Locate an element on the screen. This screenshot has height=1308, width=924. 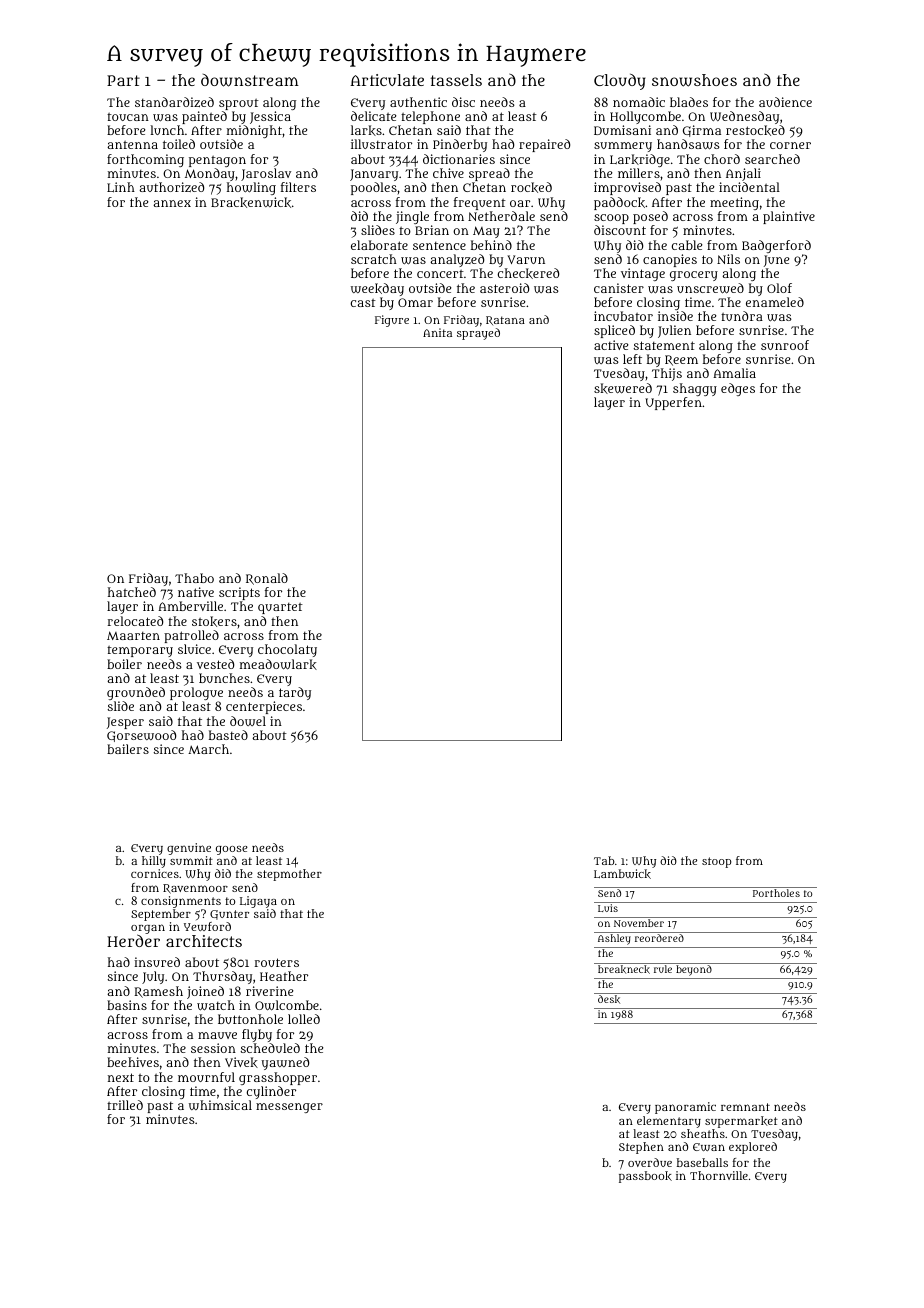
tassels is located at coordinates (456, 80).
